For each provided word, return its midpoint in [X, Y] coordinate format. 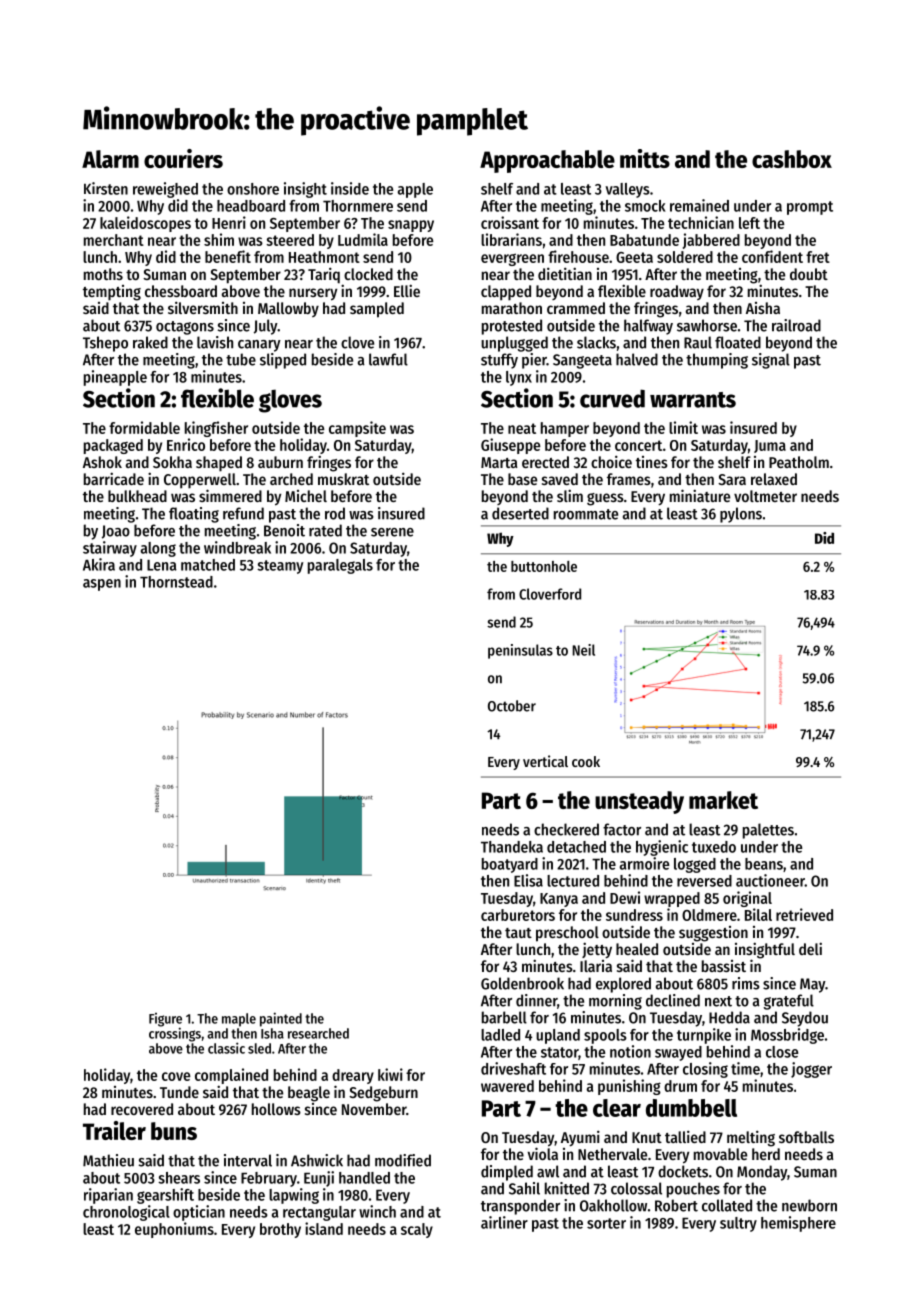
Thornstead [176, 582]
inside [350, 188]
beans [764, 864]
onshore [253, 189]
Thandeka [512, 847]
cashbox [792, 159]
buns [174, 1131]
